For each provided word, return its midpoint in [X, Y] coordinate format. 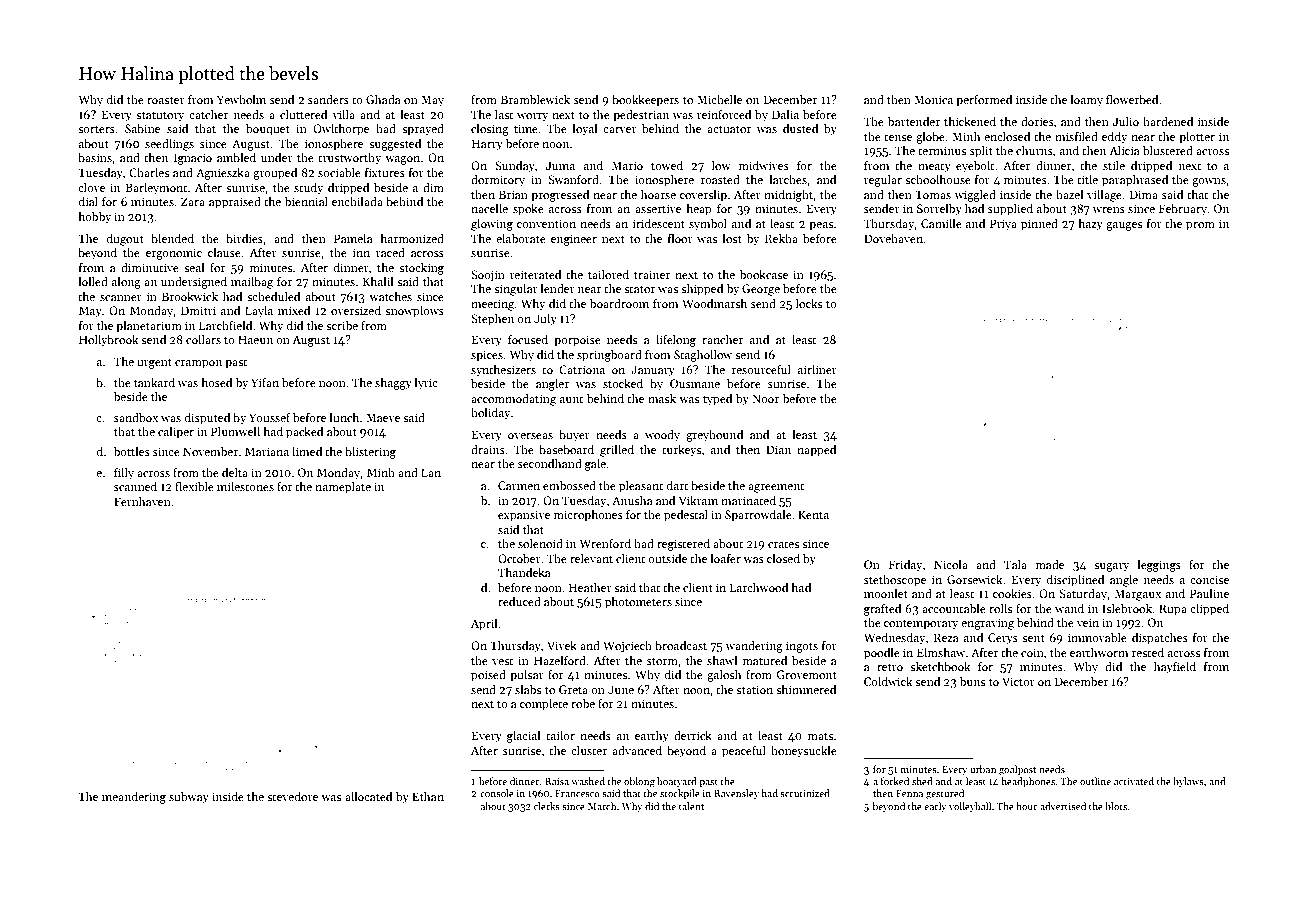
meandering [134, 798]
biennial [306, 201]
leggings [1159, 566]
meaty [934, 168]
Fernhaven [142, 501]
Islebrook [1127, 608]
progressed [560, 196]
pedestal [686, 516]
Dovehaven [893, 238]
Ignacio [193, 159]
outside [667, 558]
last [504, 114]
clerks [547, 806]
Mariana [267, 451]
